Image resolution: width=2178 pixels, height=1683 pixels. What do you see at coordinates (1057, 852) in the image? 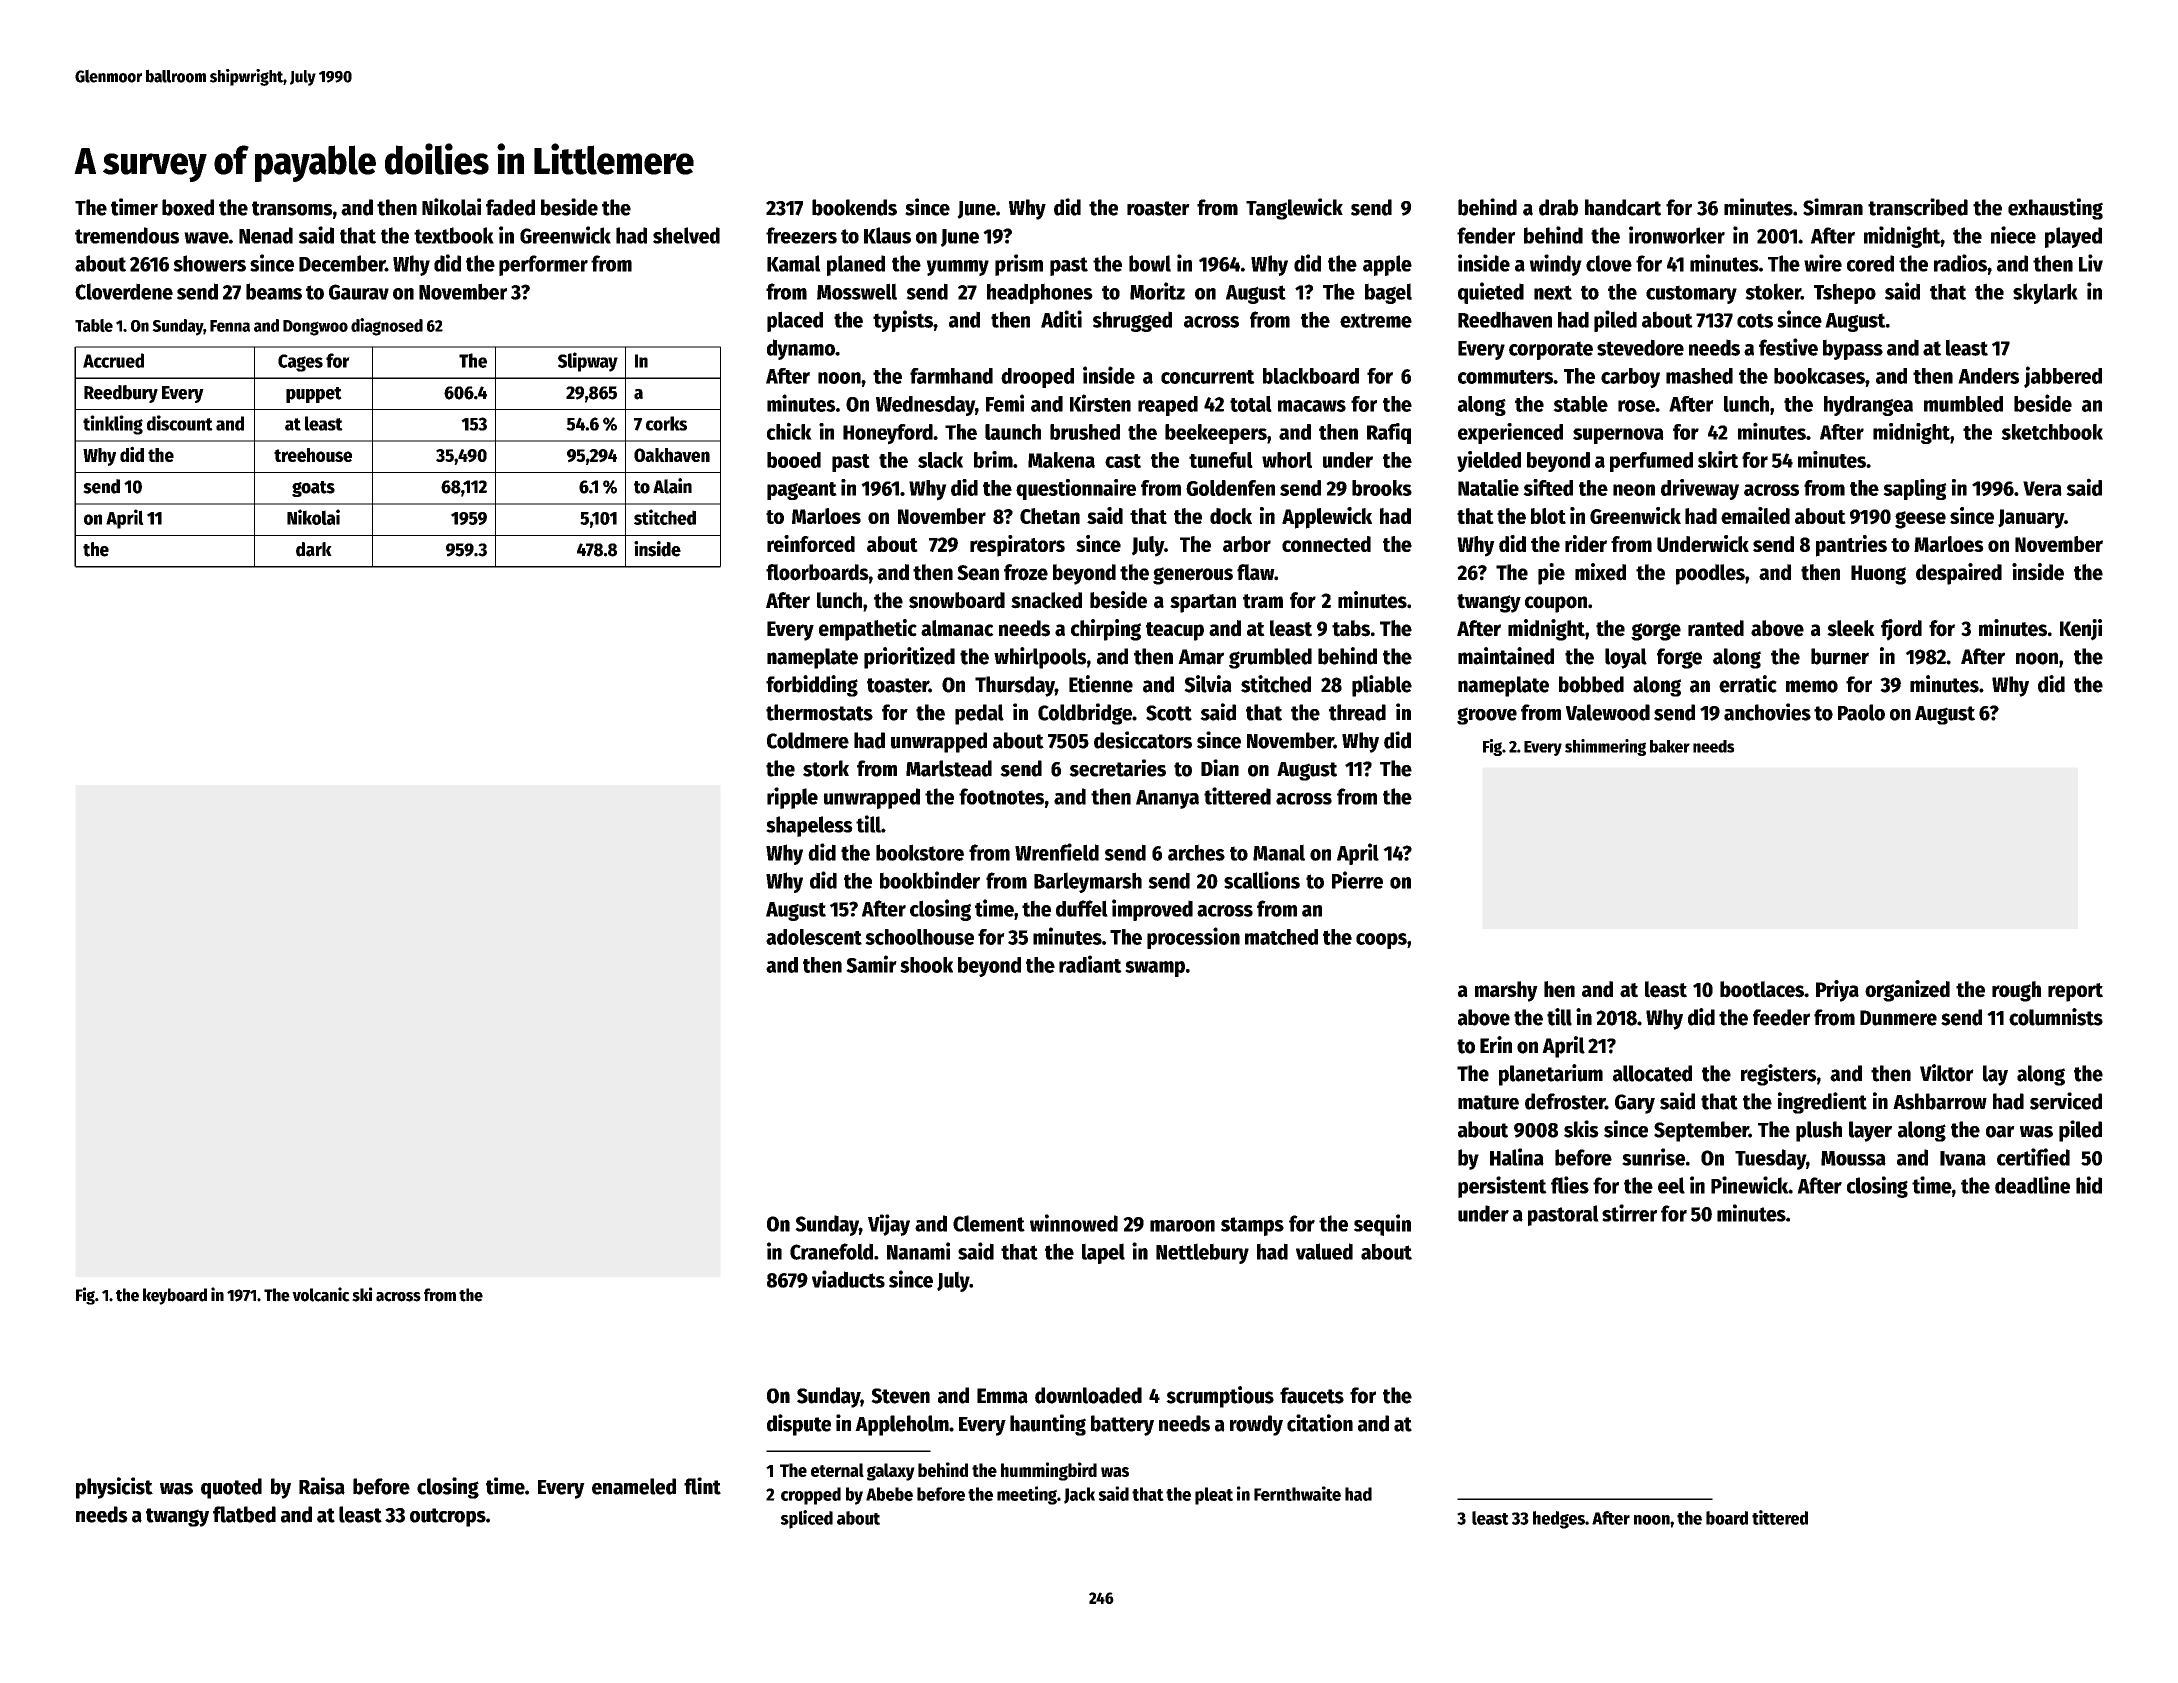
I see `Wrenfield` at bounding box center [1057, 852].
